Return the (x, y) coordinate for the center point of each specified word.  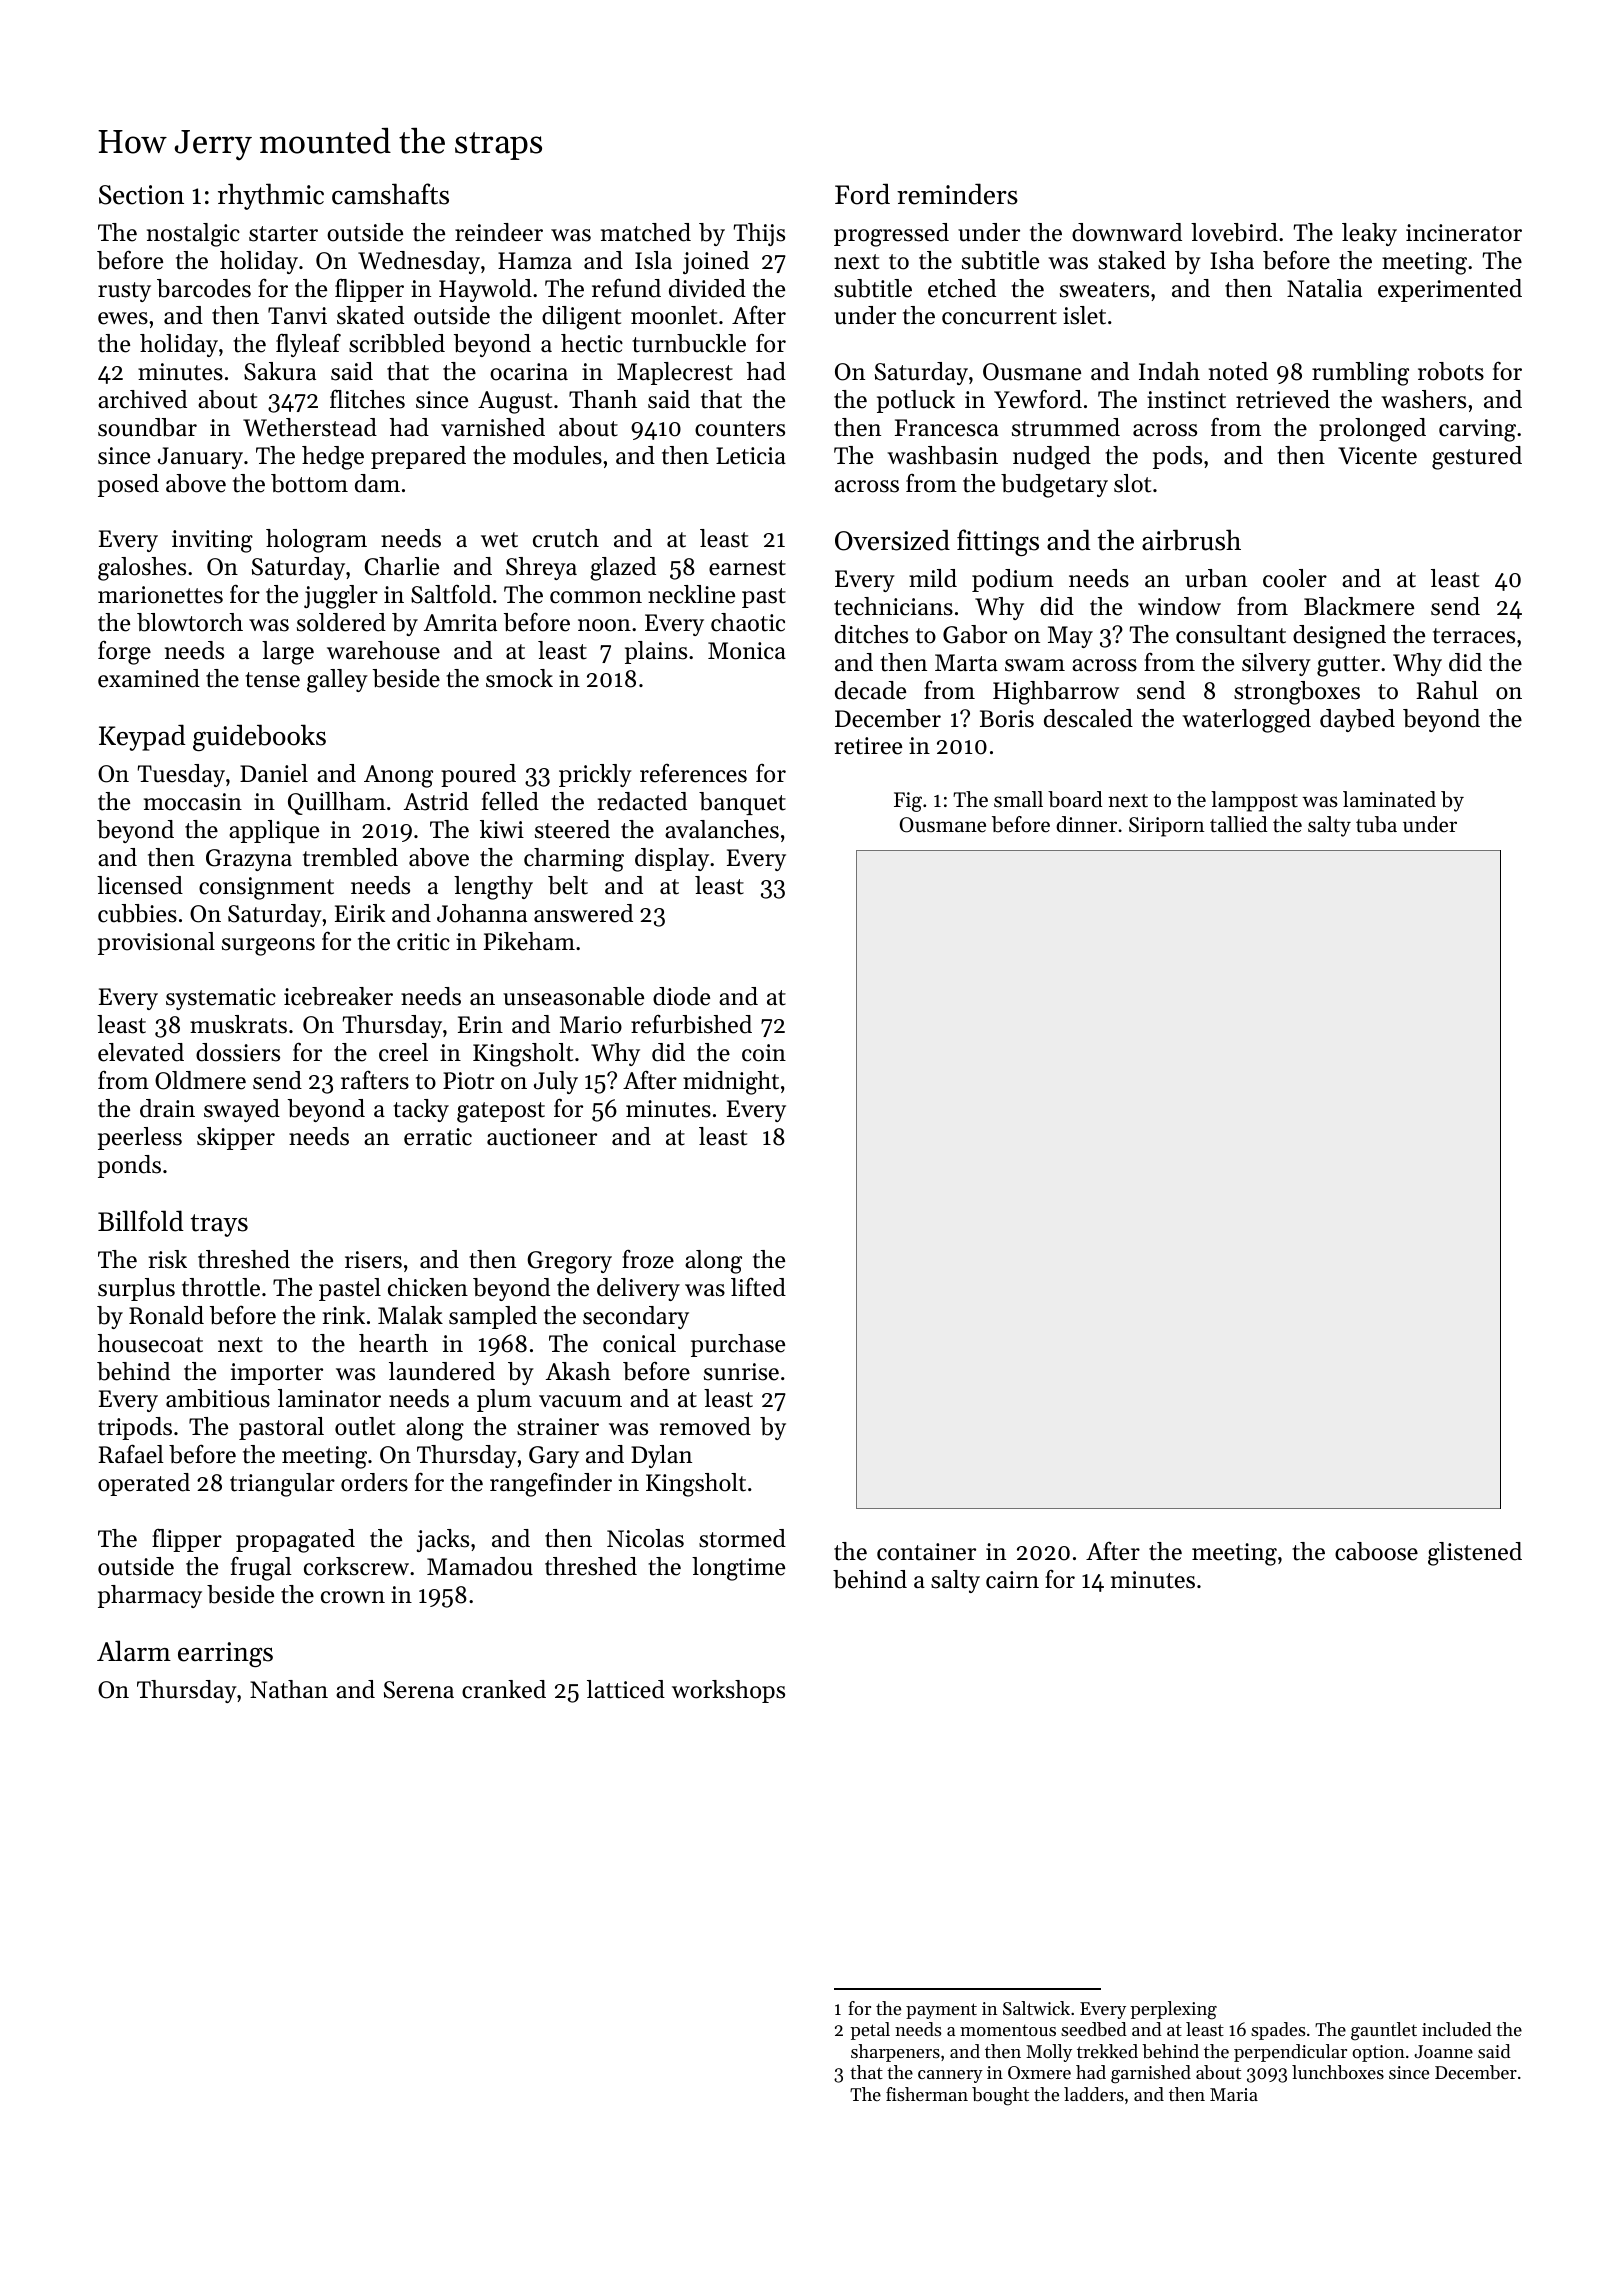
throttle (221, 1287)
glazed (623, 569)
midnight (731, 1083)
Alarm (134, 1650)
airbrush (1191, 540)
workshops (728, 1691)
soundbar (147, 427)
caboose (1376, 1551)
